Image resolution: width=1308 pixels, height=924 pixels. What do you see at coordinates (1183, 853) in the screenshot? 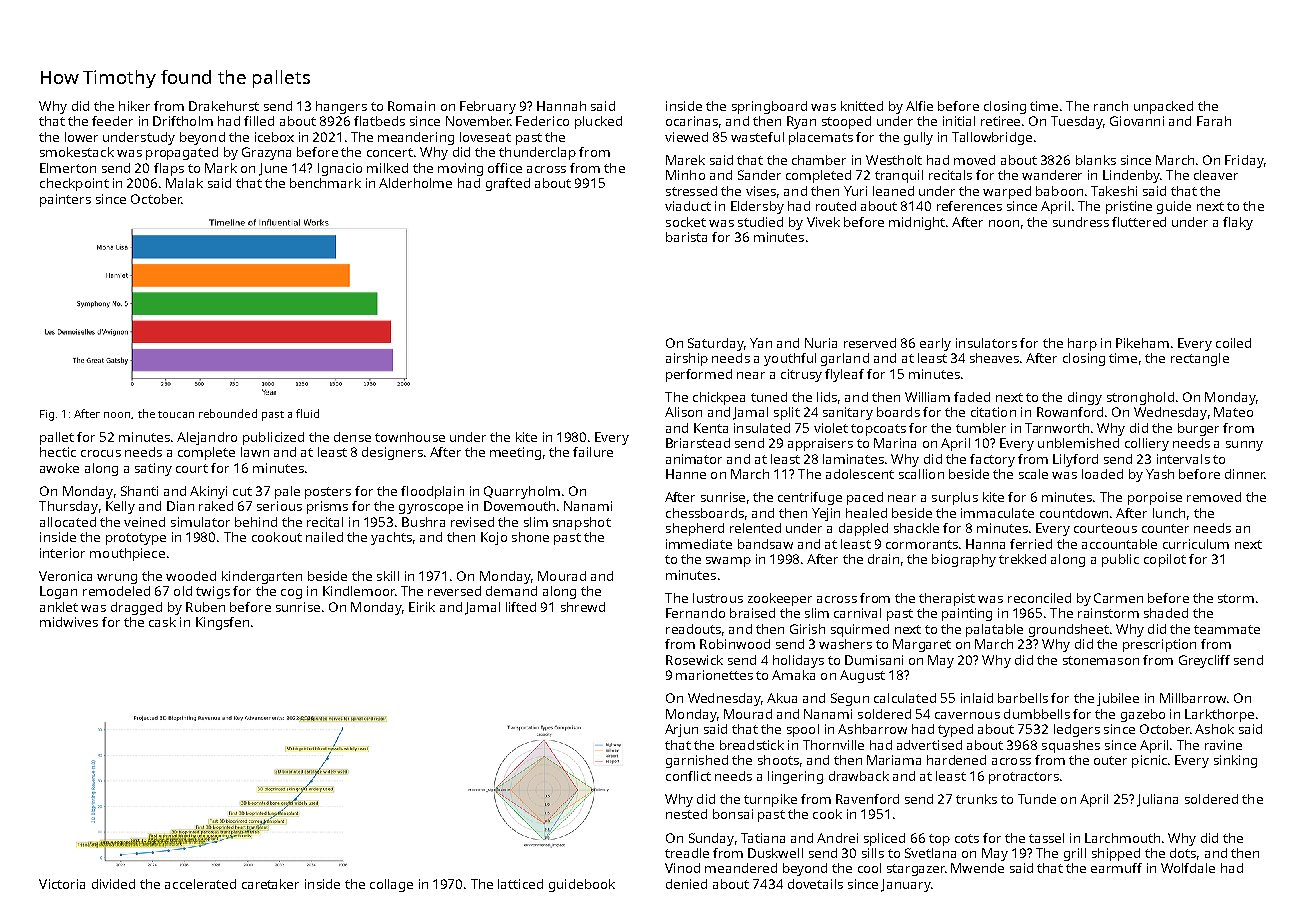
I see `dots` at bounding box center [1183, 853].
